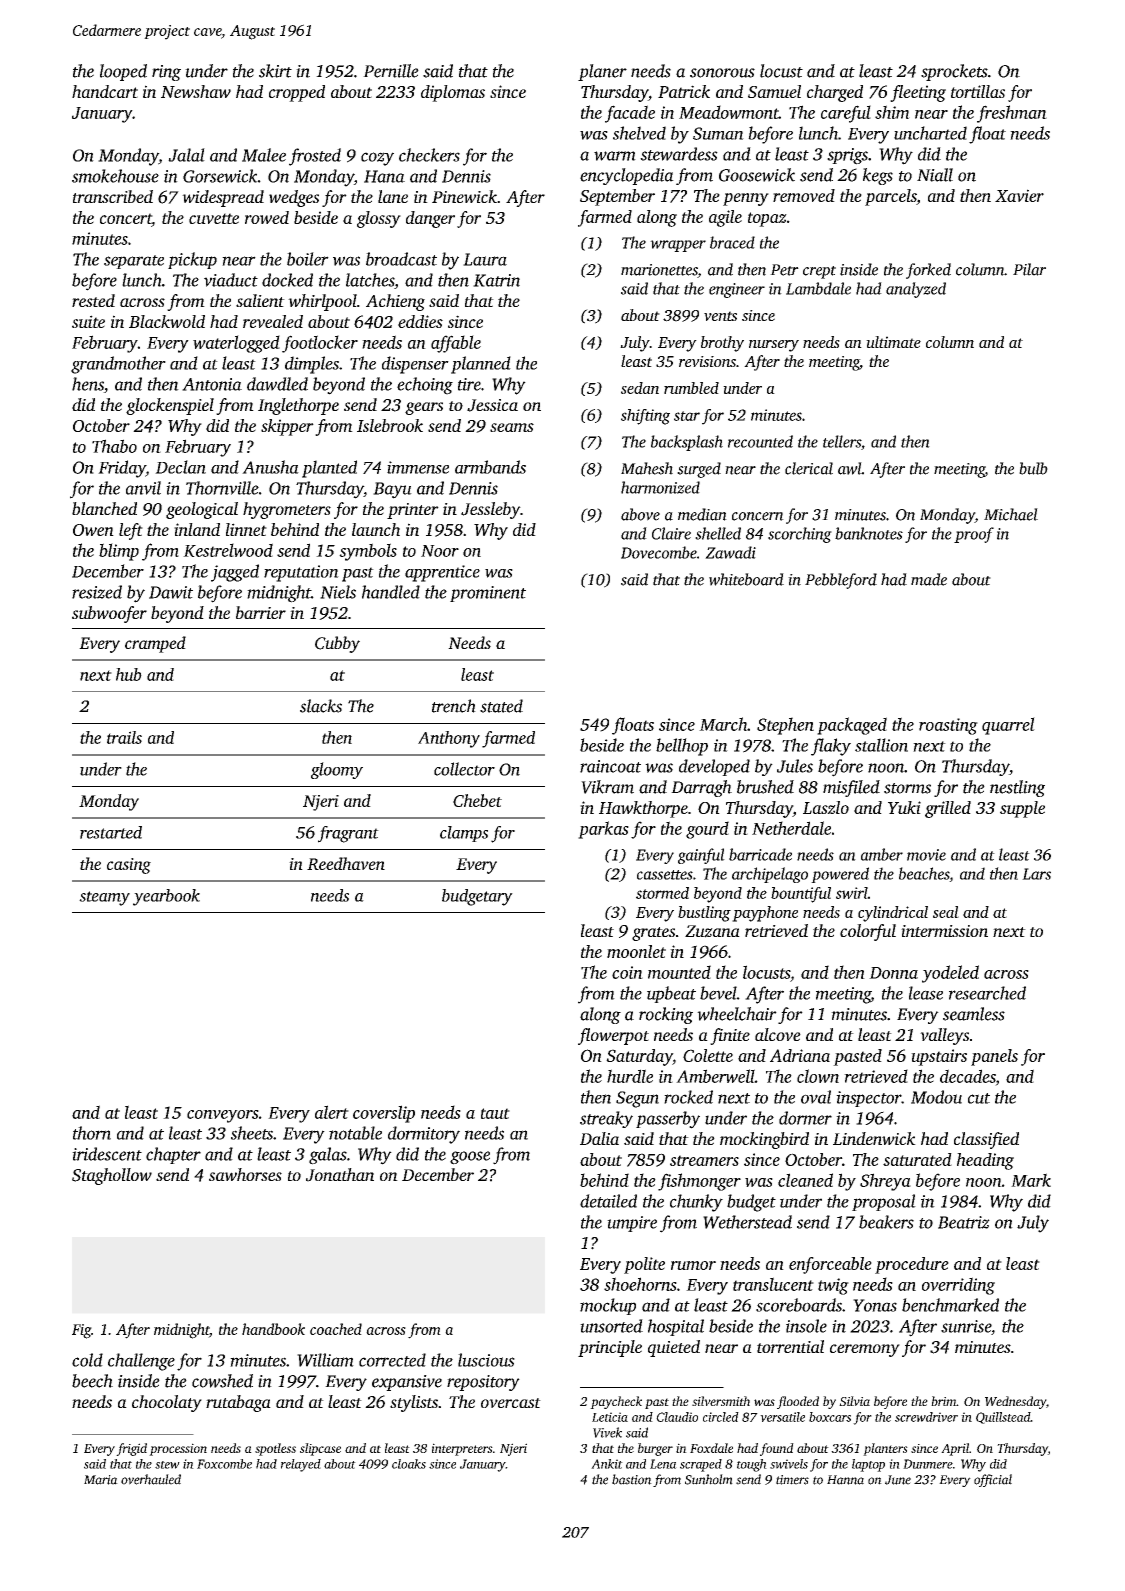 The width and height of the image is (1125, 1591). Describe the element at coordinates (791, 828) in the image. I see `Netherdale` at that location.
